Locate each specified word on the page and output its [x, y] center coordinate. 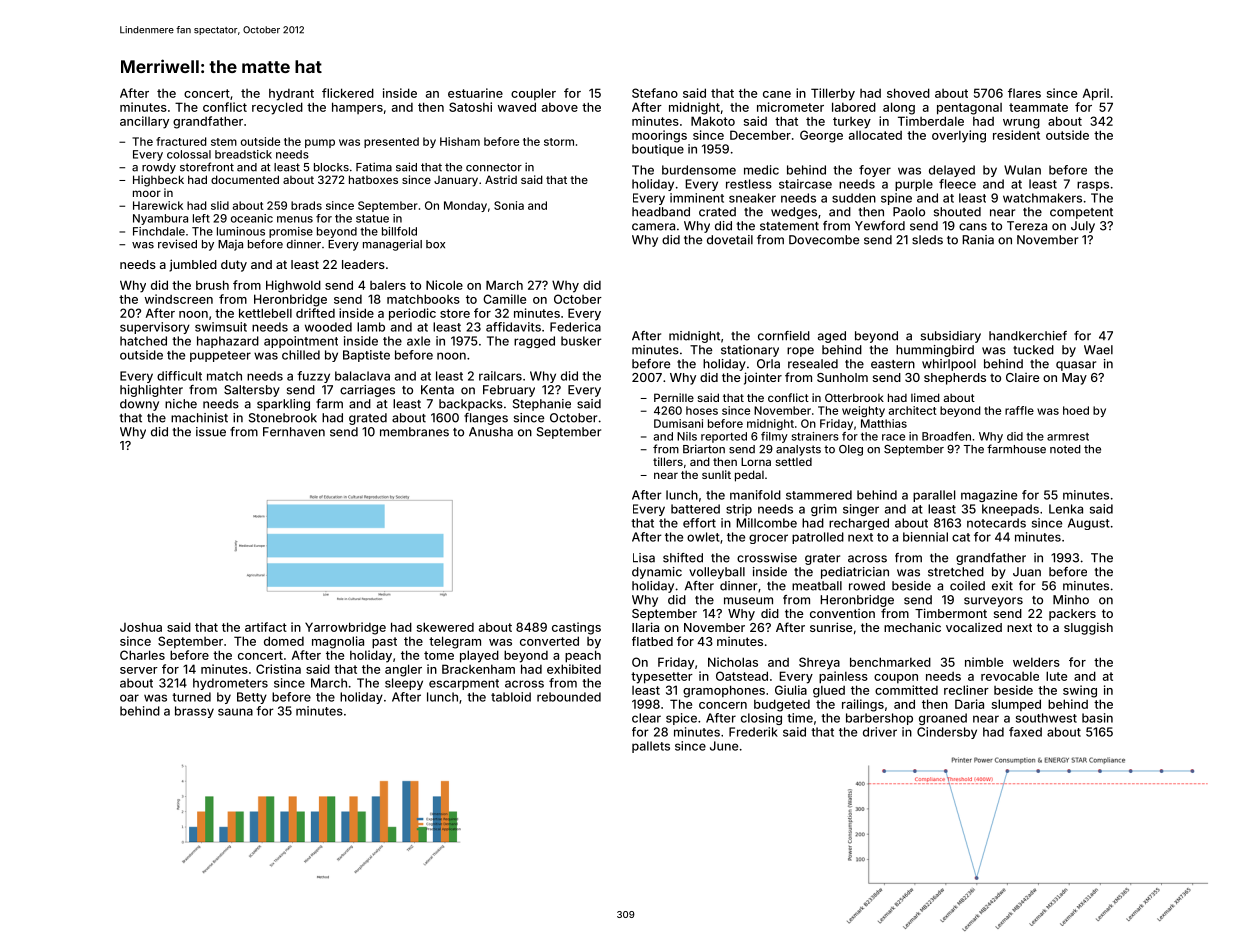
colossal [189, 154]
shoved [908, 93]
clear [646, 718]
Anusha [491, 432]
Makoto [713, 121]
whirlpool [949, 365]
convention [842, 613]
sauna [235, 712]
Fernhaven [294, 432]
